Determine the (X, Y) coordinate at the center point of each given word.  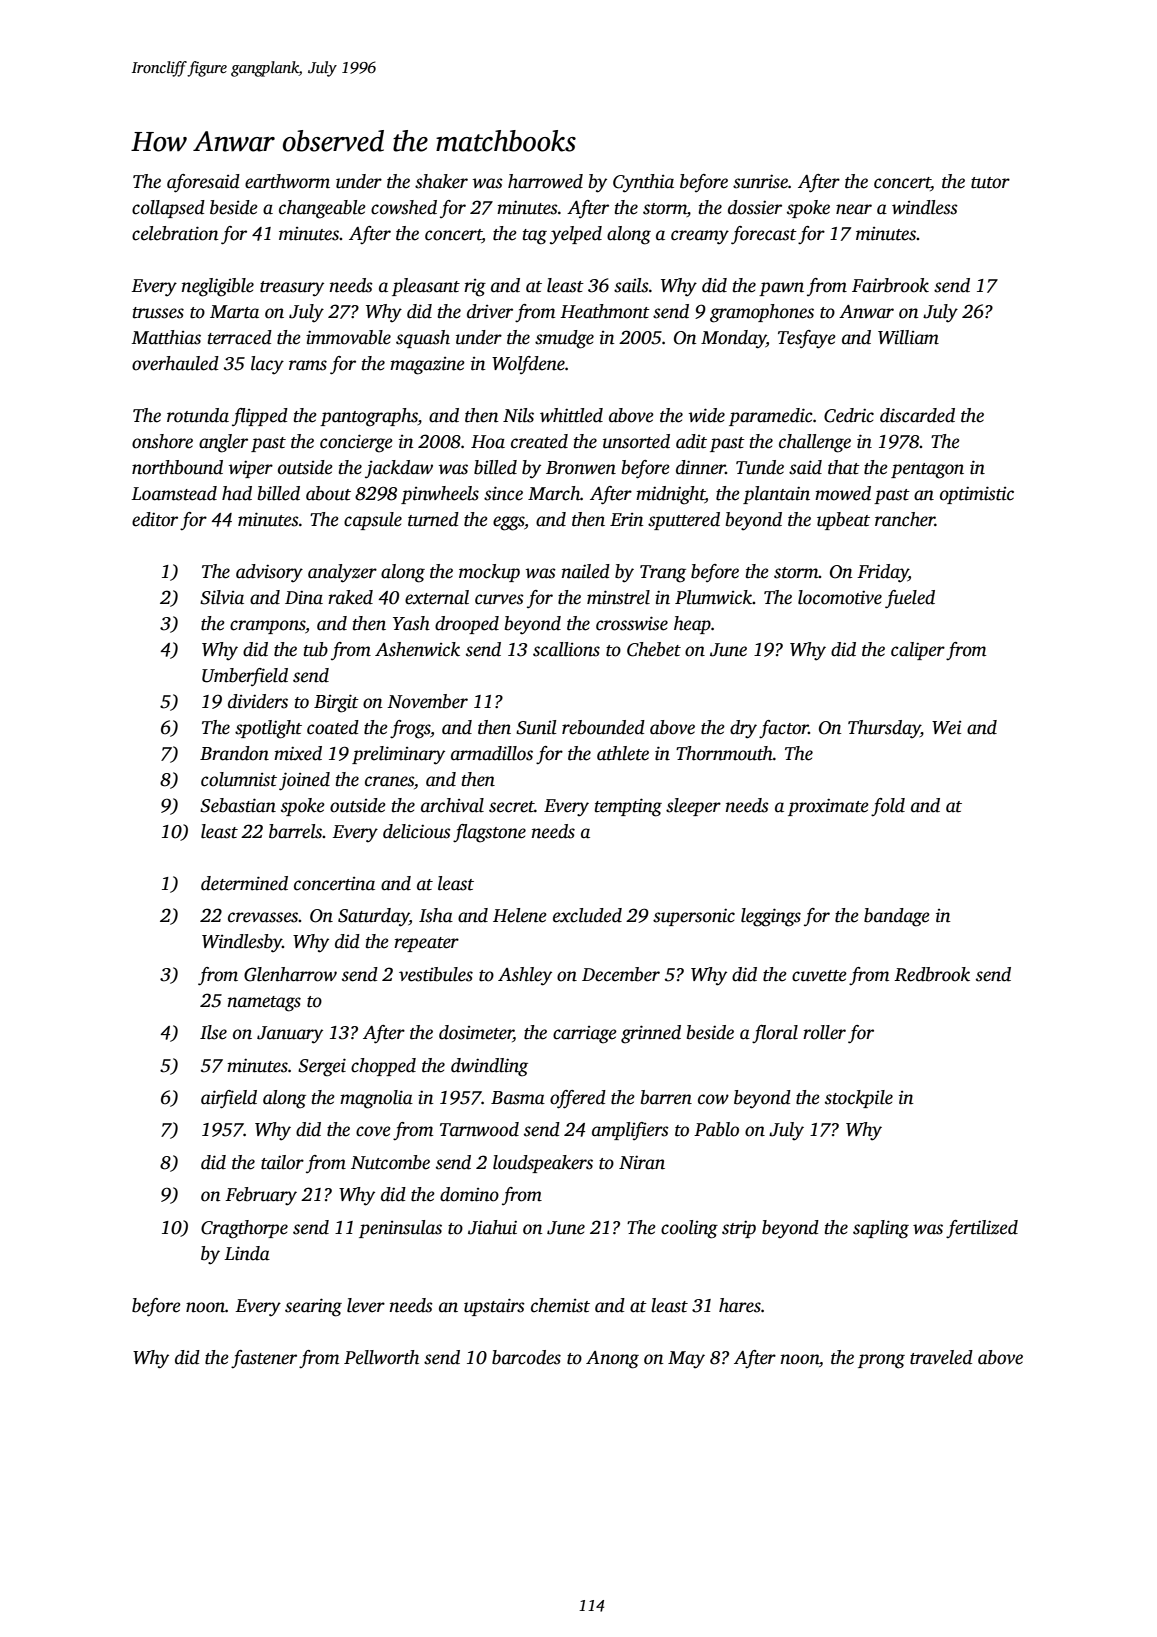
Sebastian (238, 805)
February (261, 1196)
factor (784, 729)
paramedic (771, 417)
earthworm (287, 181)
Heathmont (605, 311)
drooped (467, 625)
